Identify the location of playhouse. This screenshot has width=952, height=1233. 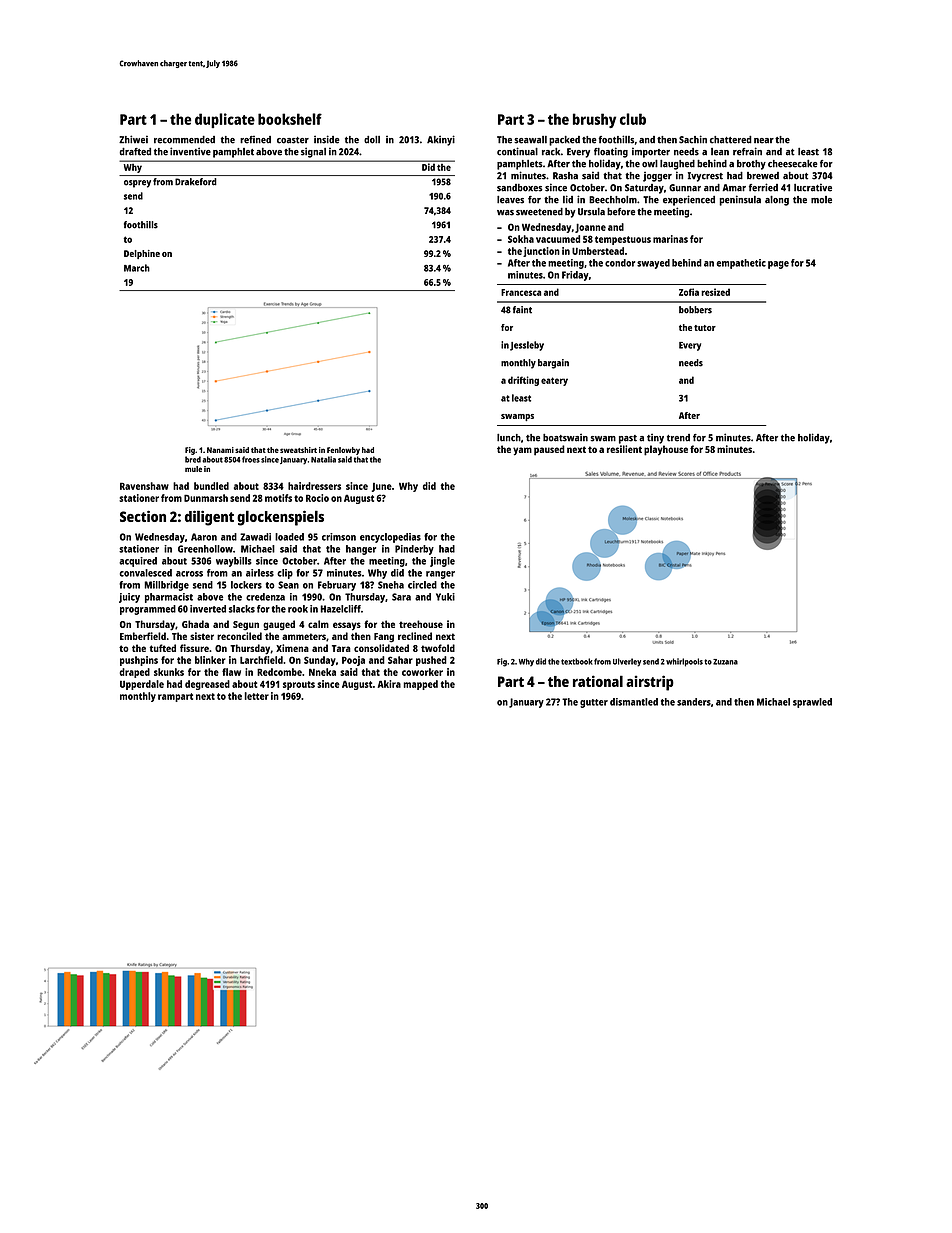
(666, 450).
